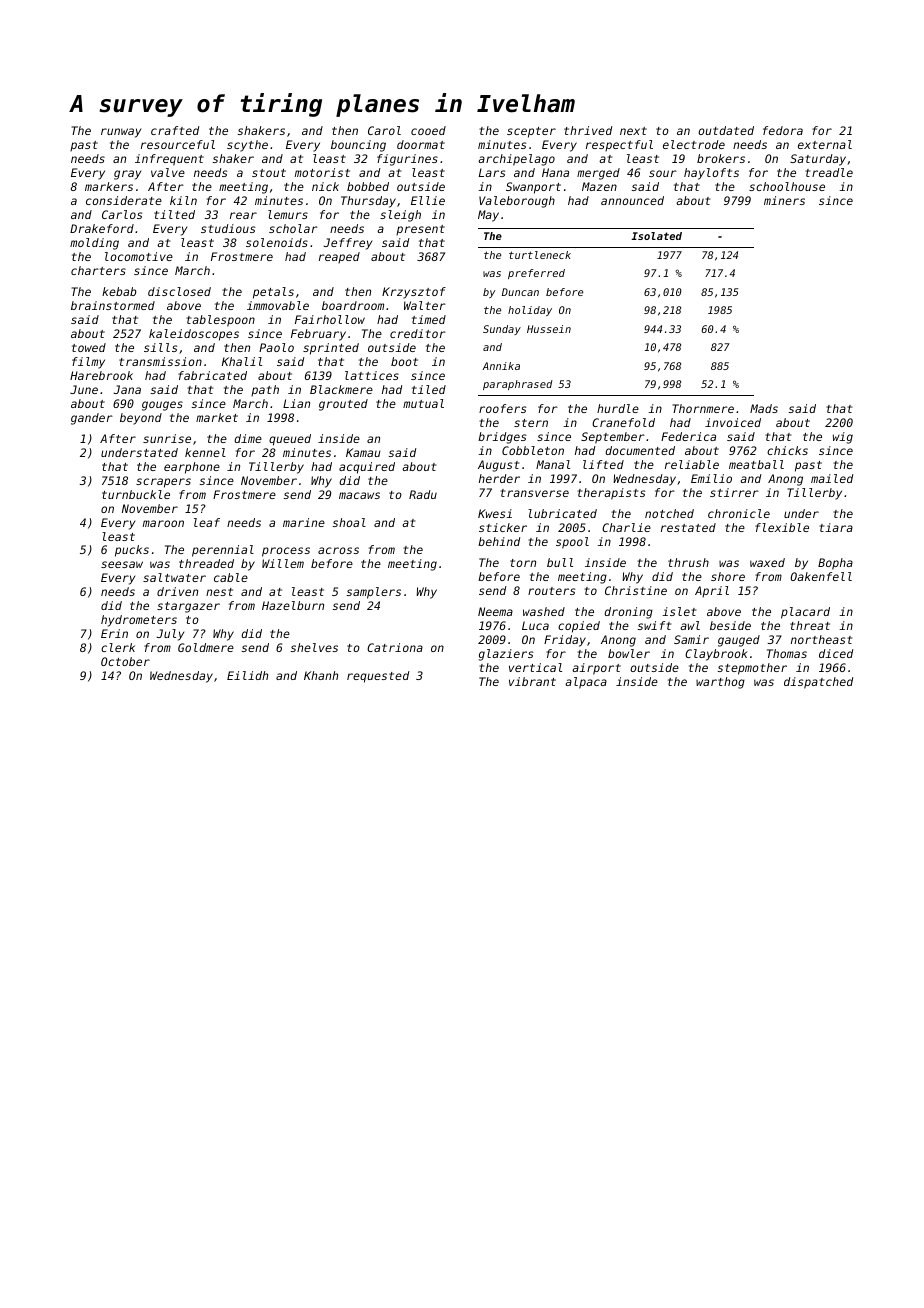 The height and width of the image is (1308, 924). I want to click on Claybrook, so click(716, 655).
